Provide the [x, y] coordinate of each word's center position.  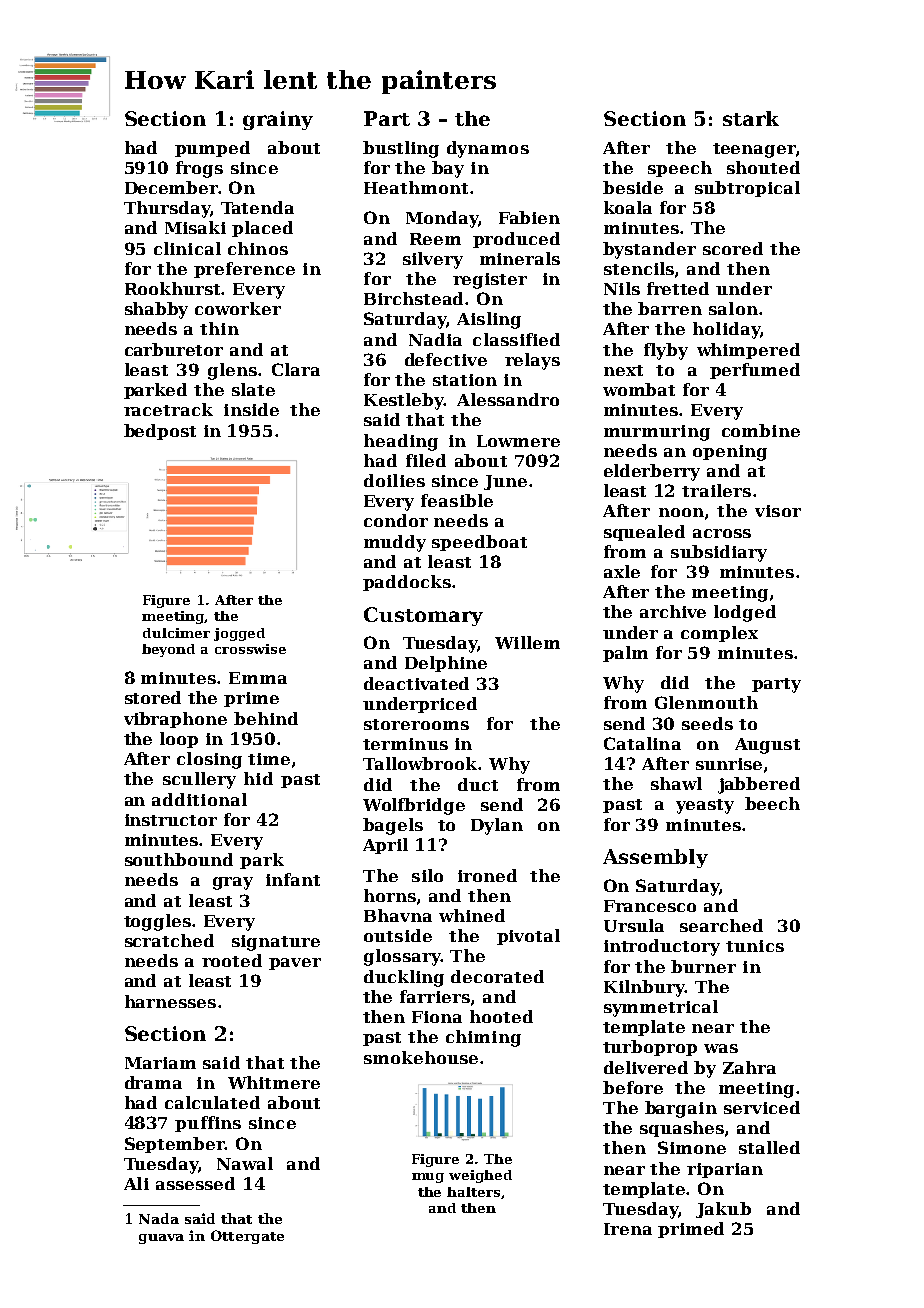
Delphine [446, 664]
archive [673, 611]
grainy [278, 120]
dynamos [488, 149]
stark [751, 118]
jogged [239, 634]
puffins [208, 1124]
